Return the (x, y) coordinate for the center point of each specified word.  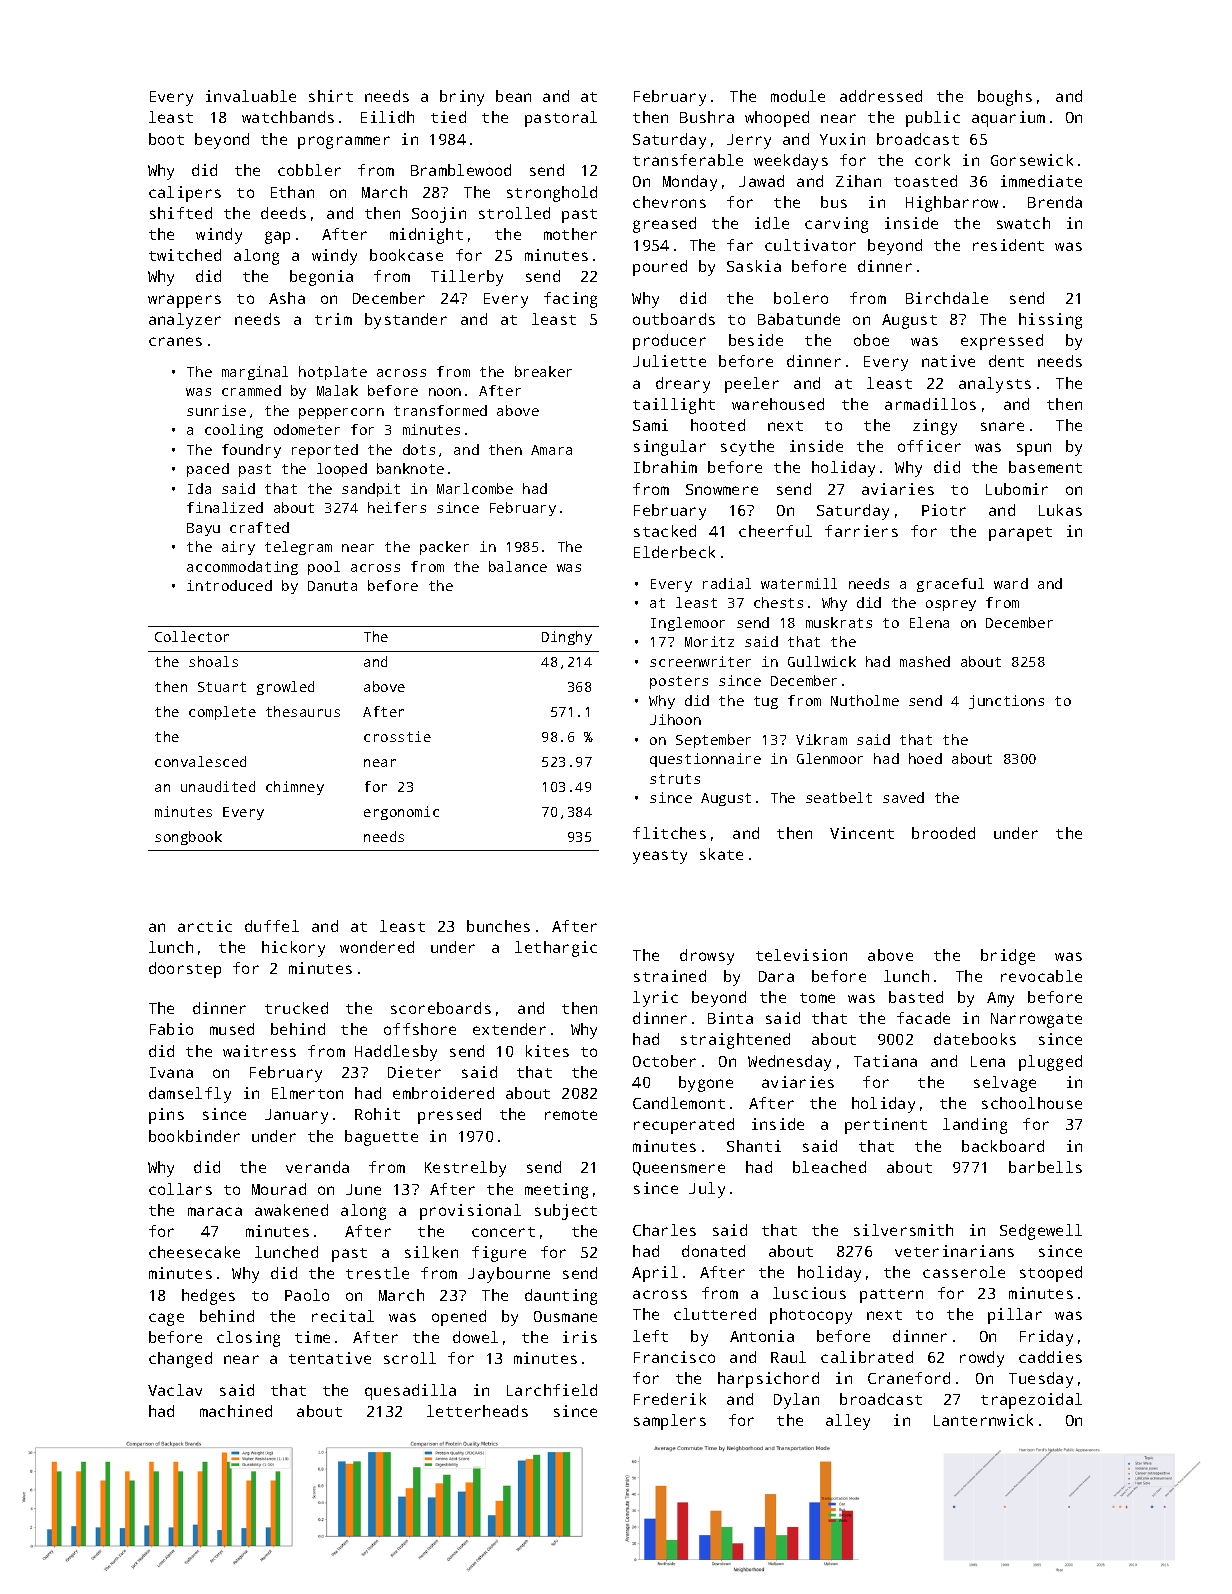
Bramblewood (461, 170)
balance (518, 566)
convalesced (200, 761)
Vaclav (175, 1390)
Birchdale (947, 298)
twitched (185, 255)
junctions (1006, 702)
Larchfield (552, 1390)
